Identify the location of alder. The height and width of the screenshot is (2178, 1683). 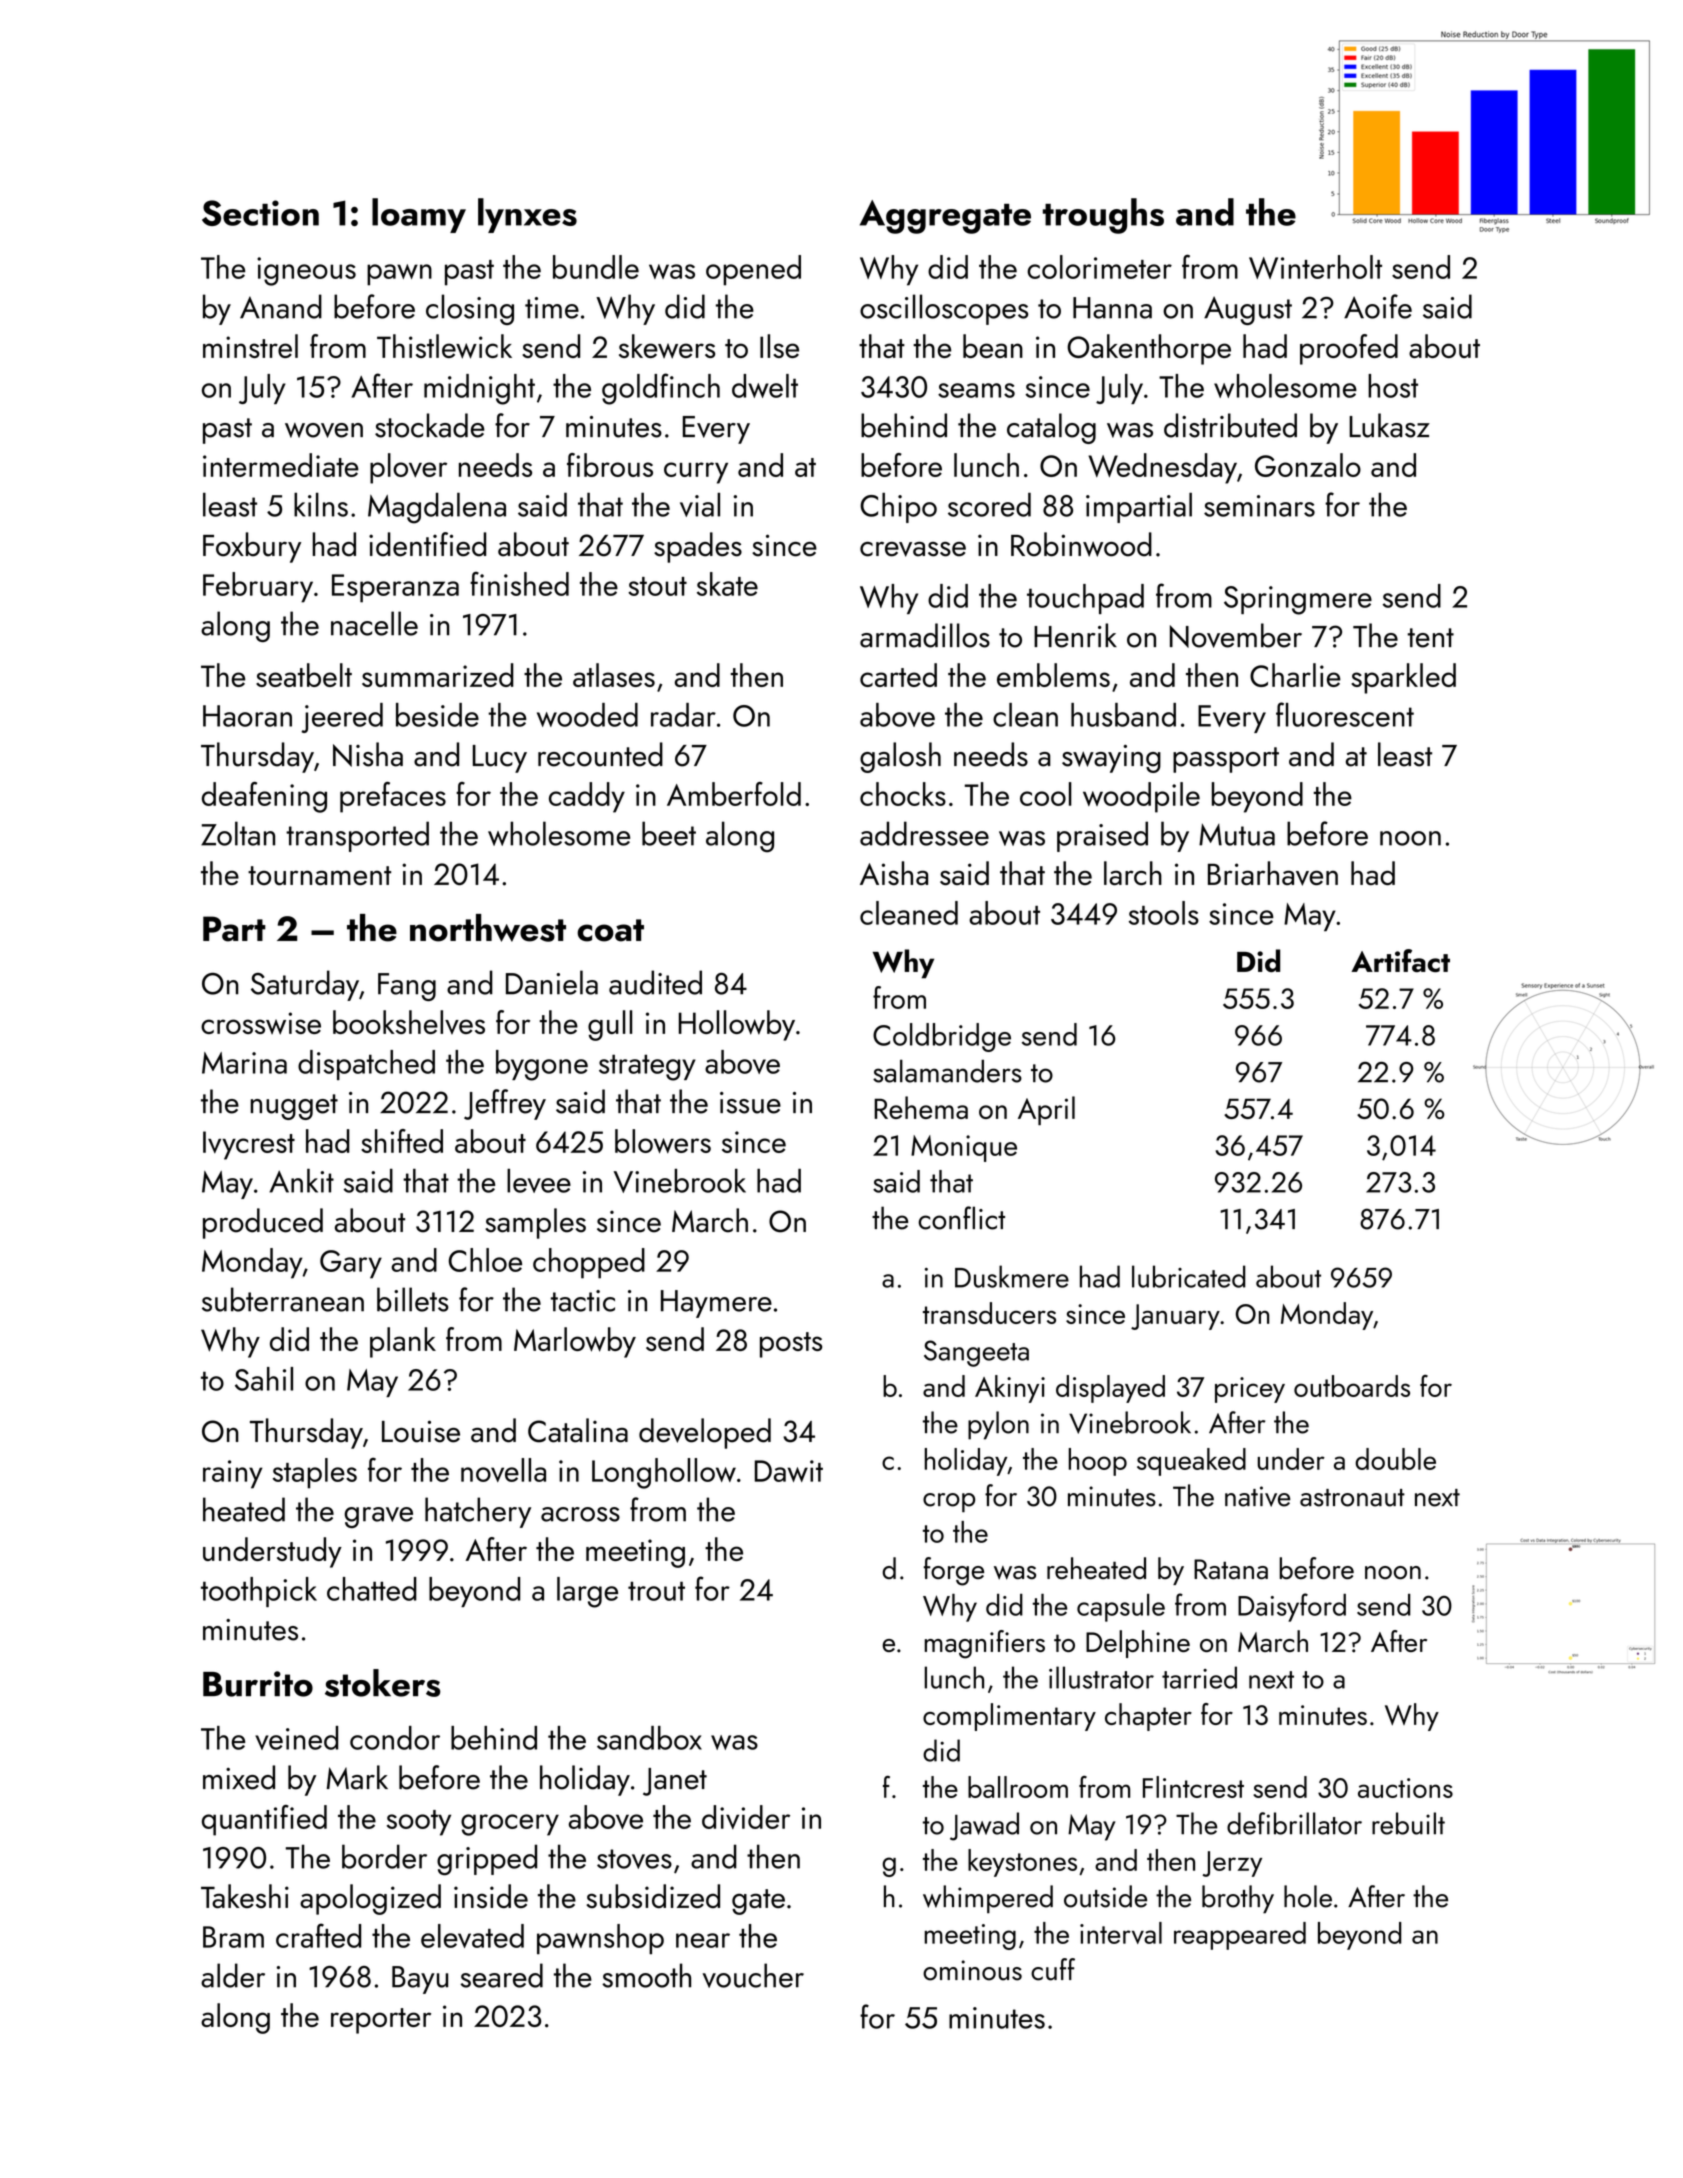
(233, 1975).
